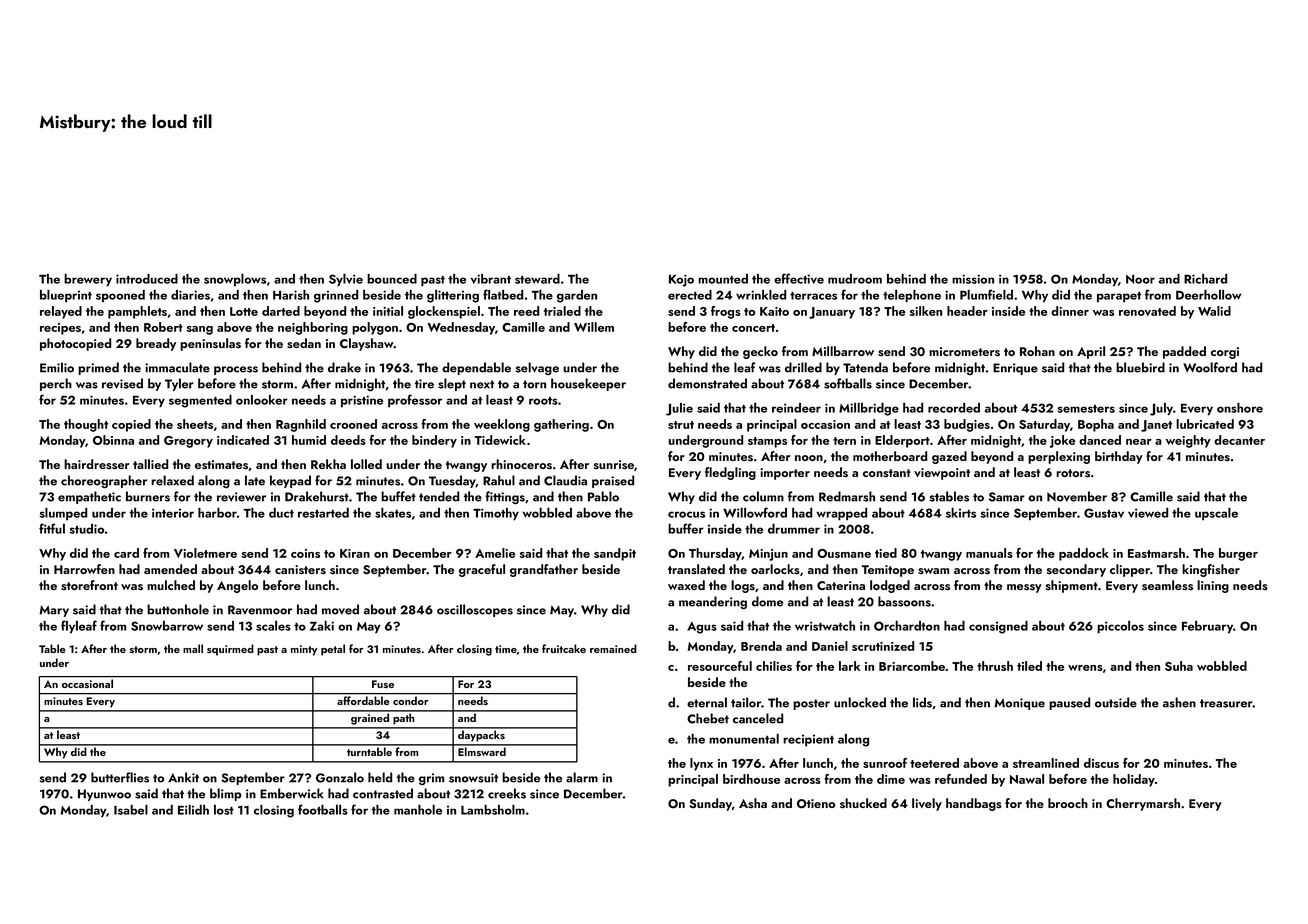  I want to click on tiled, so click(1029, 666).
